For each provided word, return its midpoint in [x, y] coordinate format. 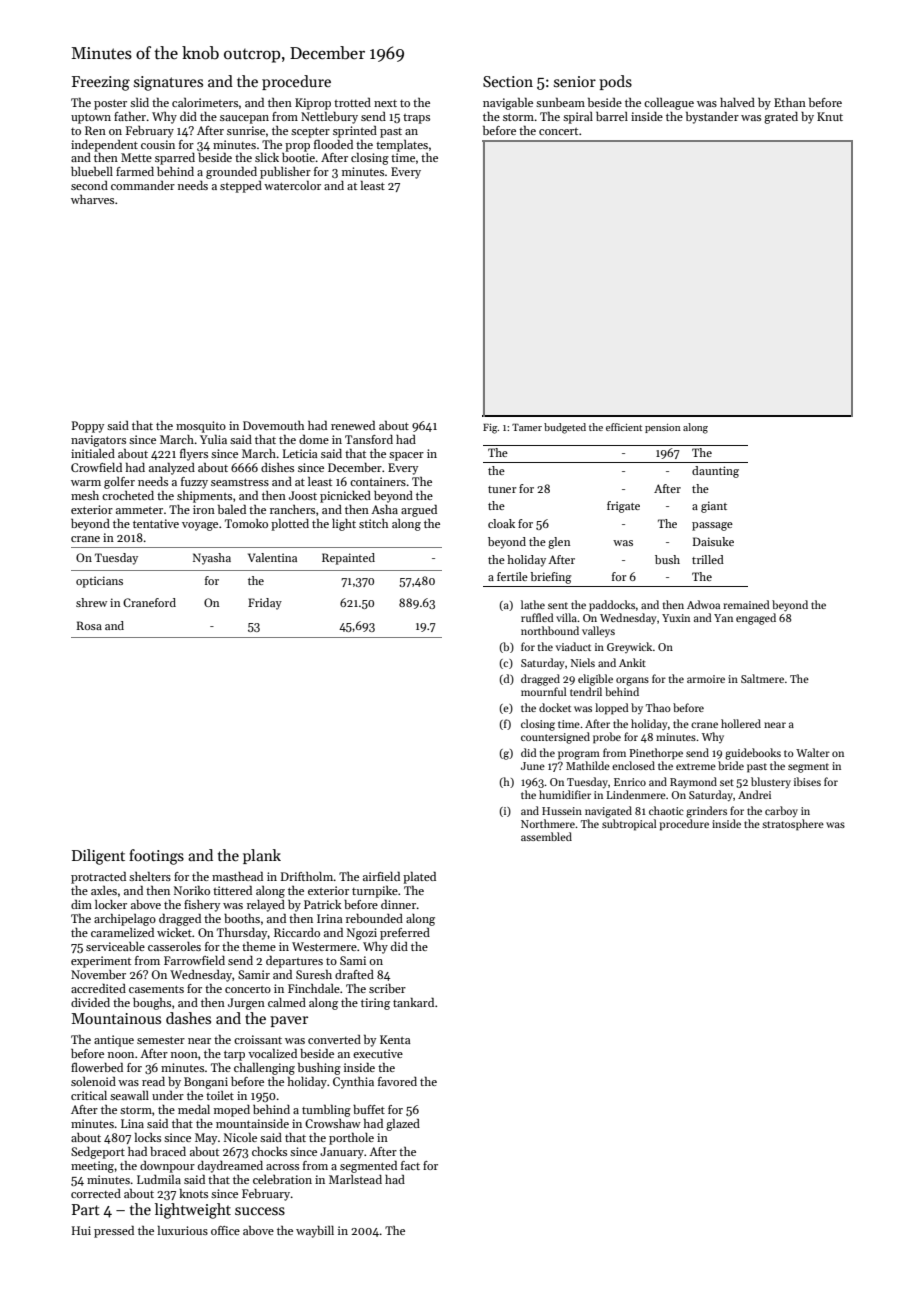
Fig [490, 429]
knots [193, 1193]
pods [615, 82]
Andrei [754, 794]
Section [508, 81]
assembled [546, 836]
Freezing [101, 83]
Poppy [88, 427]
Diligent [98, 857]
